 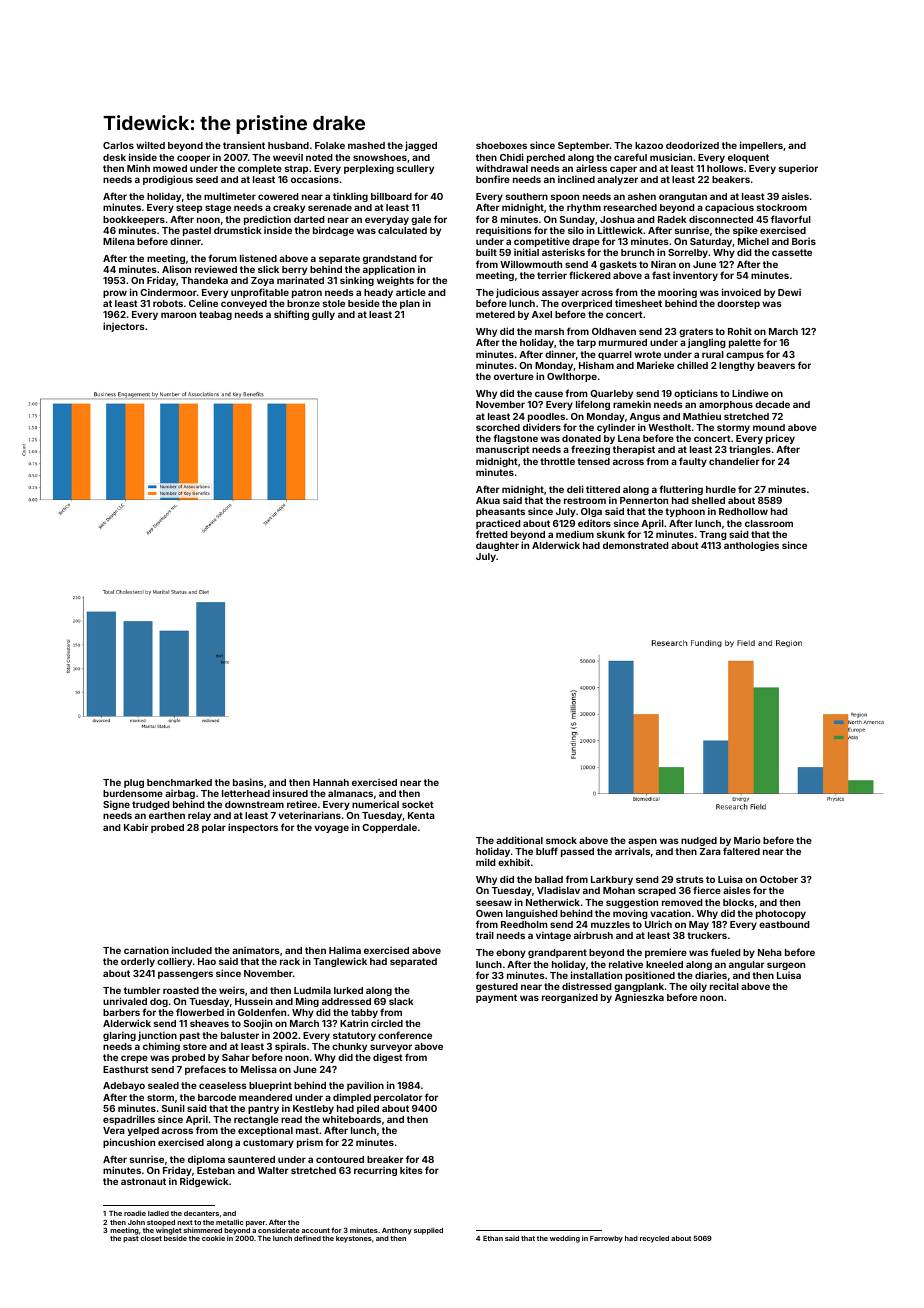 What do you see at coordinates (761, 146) in the screenshot?
I see `impellers` at bounding box center [761, 146].
